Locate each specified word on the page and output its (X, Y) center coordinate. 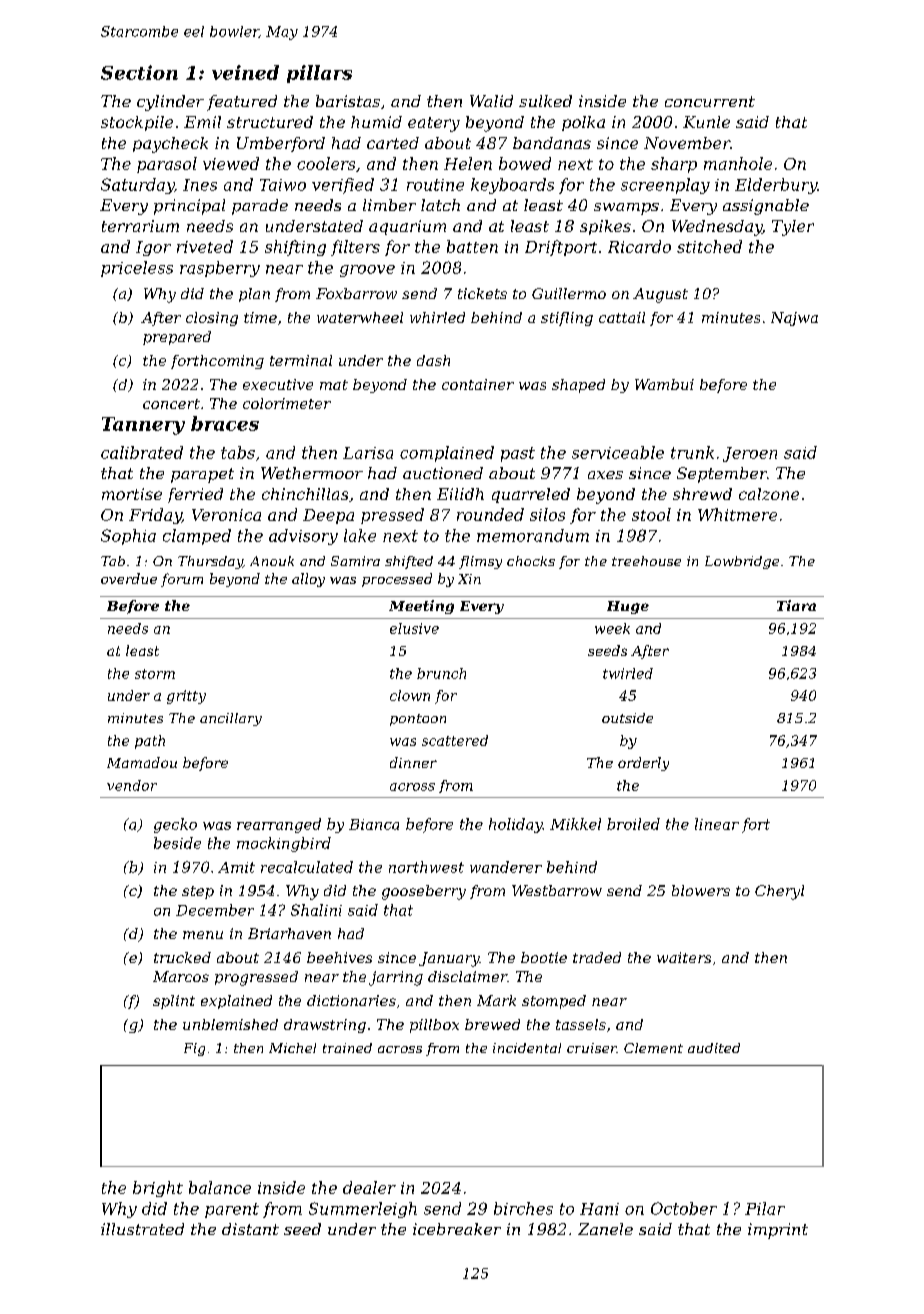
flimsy (480, 562)
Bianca (374, 824)
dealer (369, 1187)
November (687, 143)
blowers (701, 890)
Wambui (664, 384)
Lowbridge (742, 562)
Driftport (561, 248)
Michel (292, 1048)
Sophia (128, 537)
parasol (167, 165)
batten (472, 246)
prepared (177, 338)
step (198, 892)
